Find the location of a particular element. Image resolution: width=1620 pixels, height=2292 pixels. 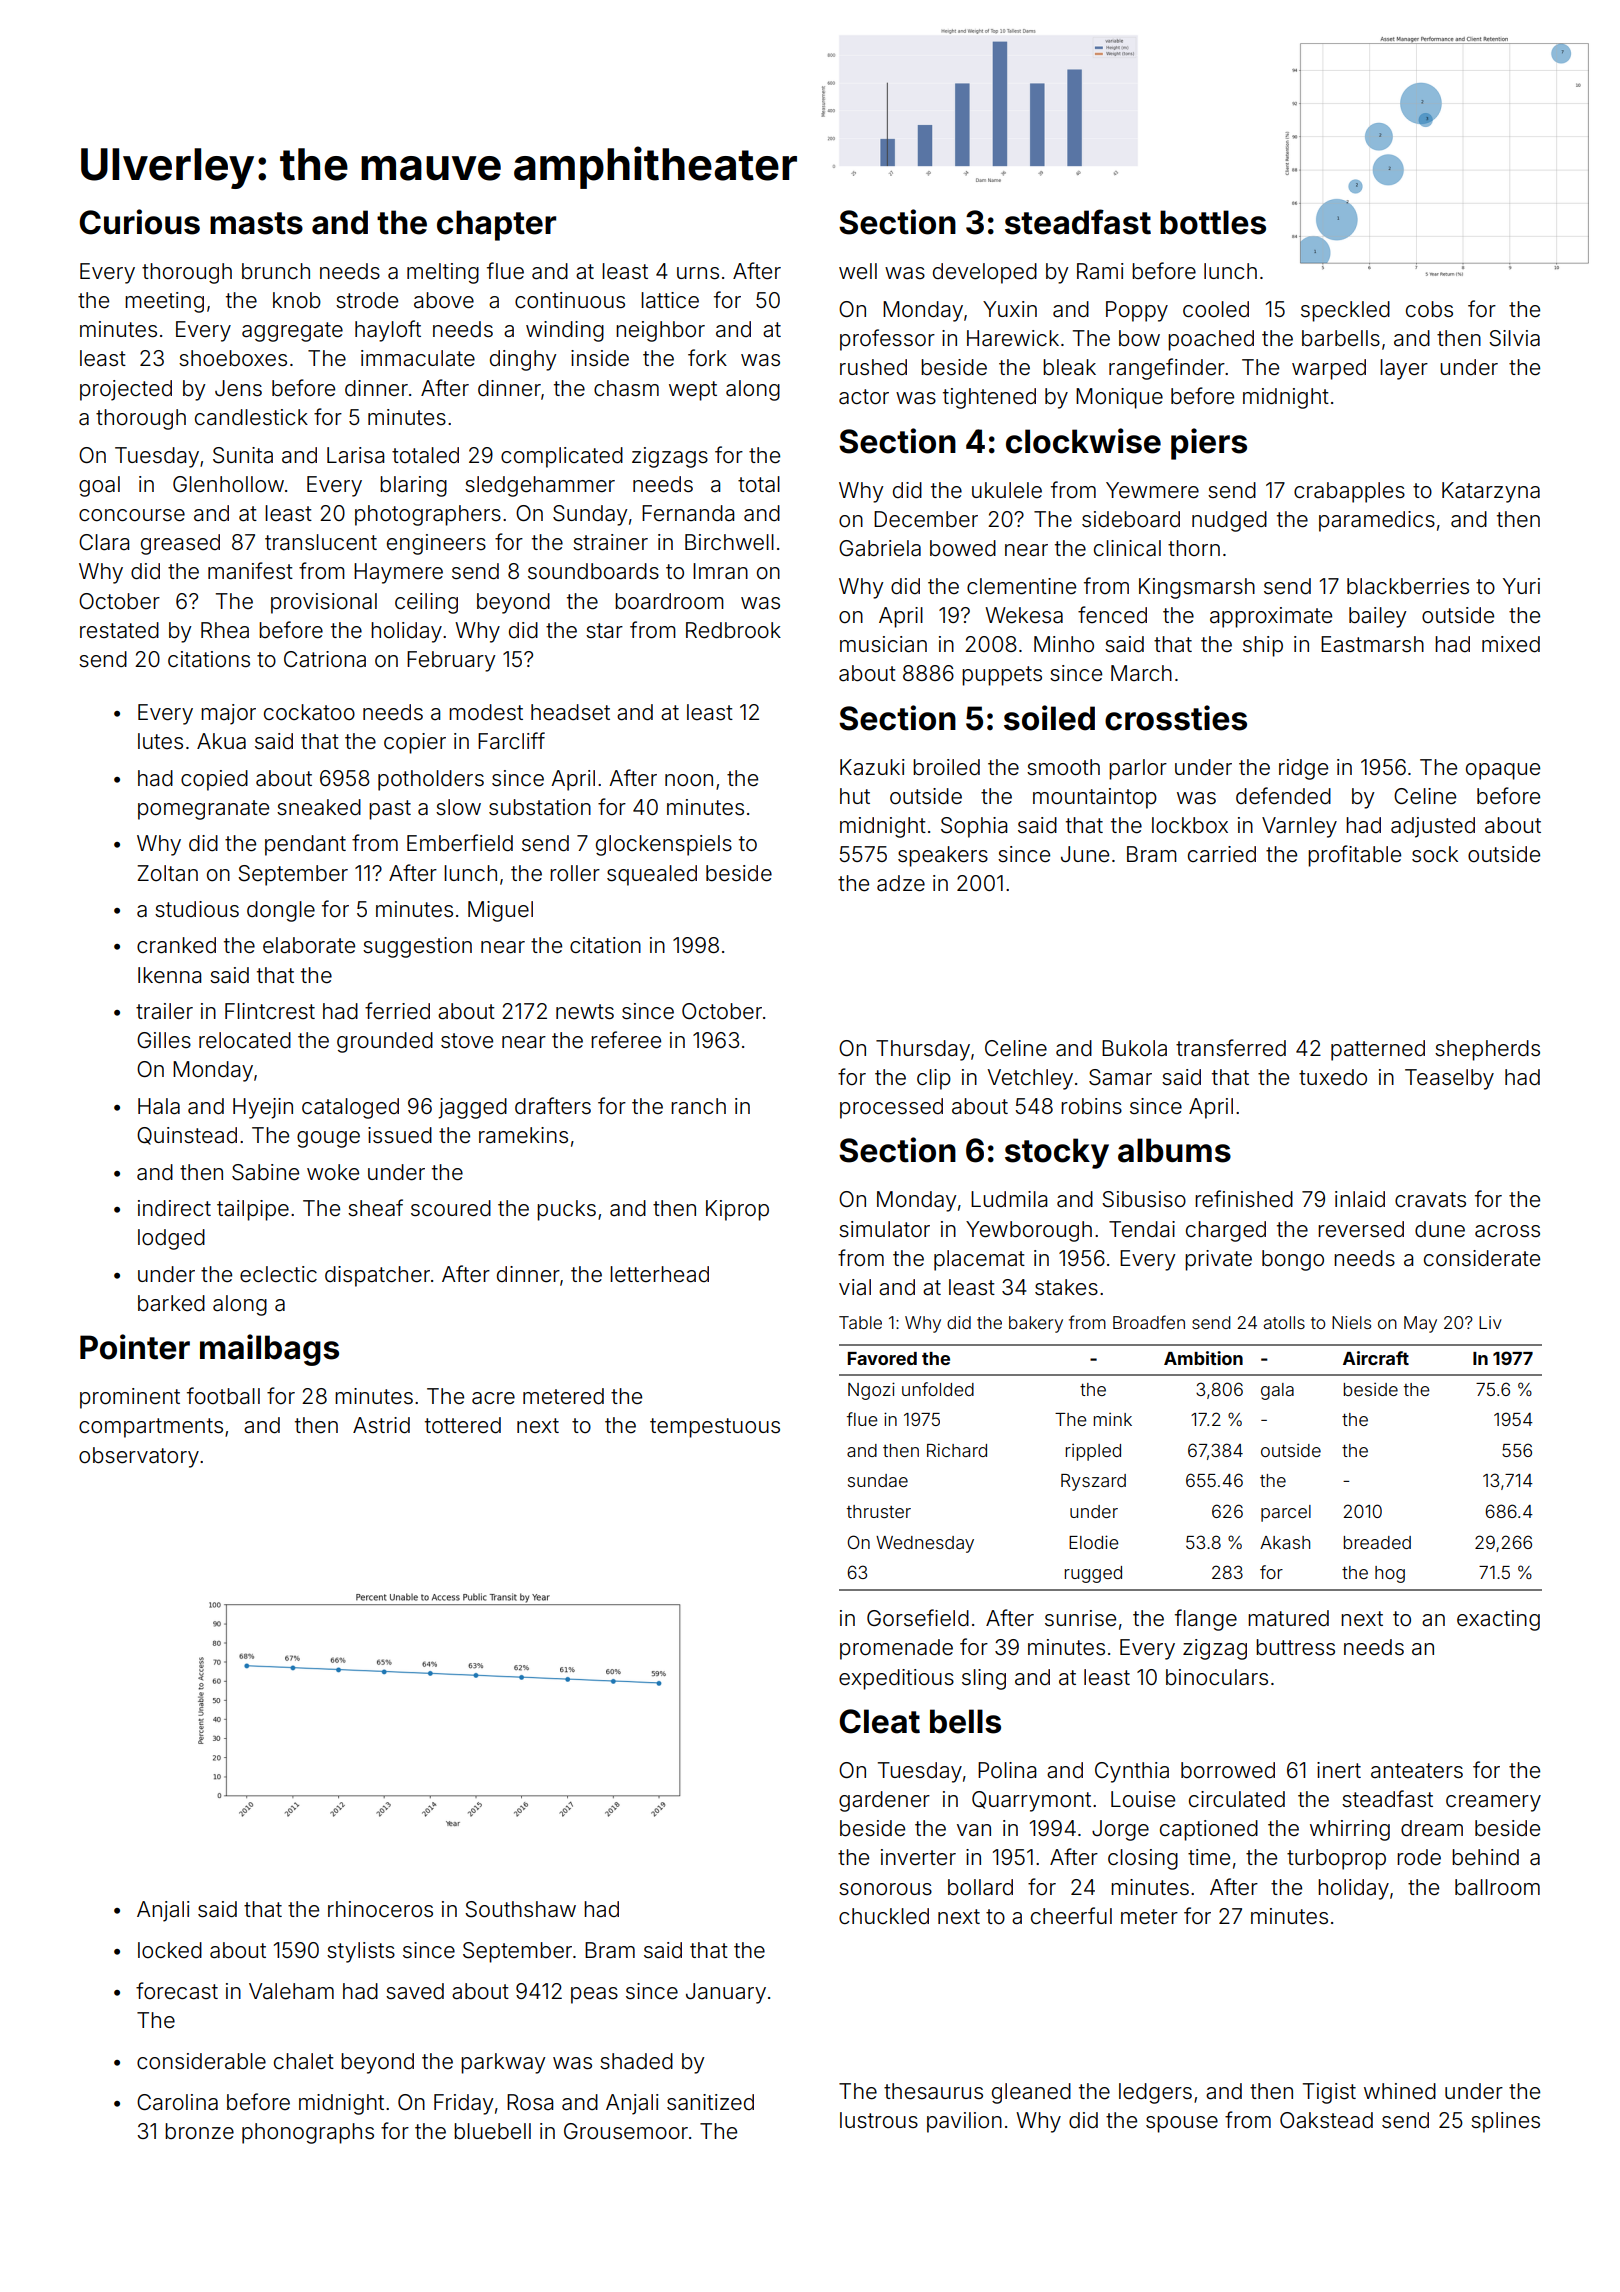

promenade is located at coordinates (896, 1649).
